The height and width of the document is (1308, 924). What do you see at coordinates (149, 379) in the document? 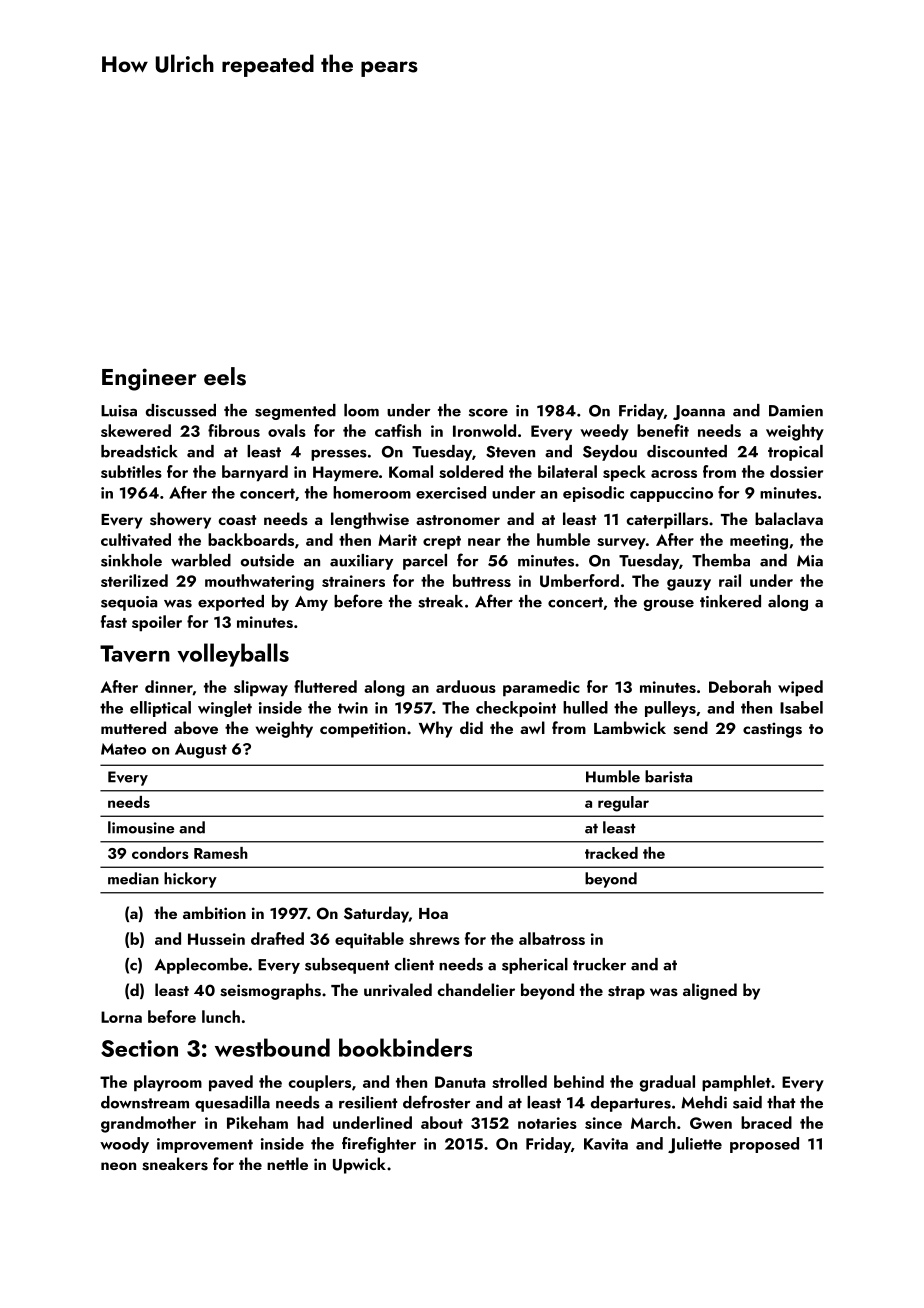
I see `Engineer` at bounding box center [149, 379].
